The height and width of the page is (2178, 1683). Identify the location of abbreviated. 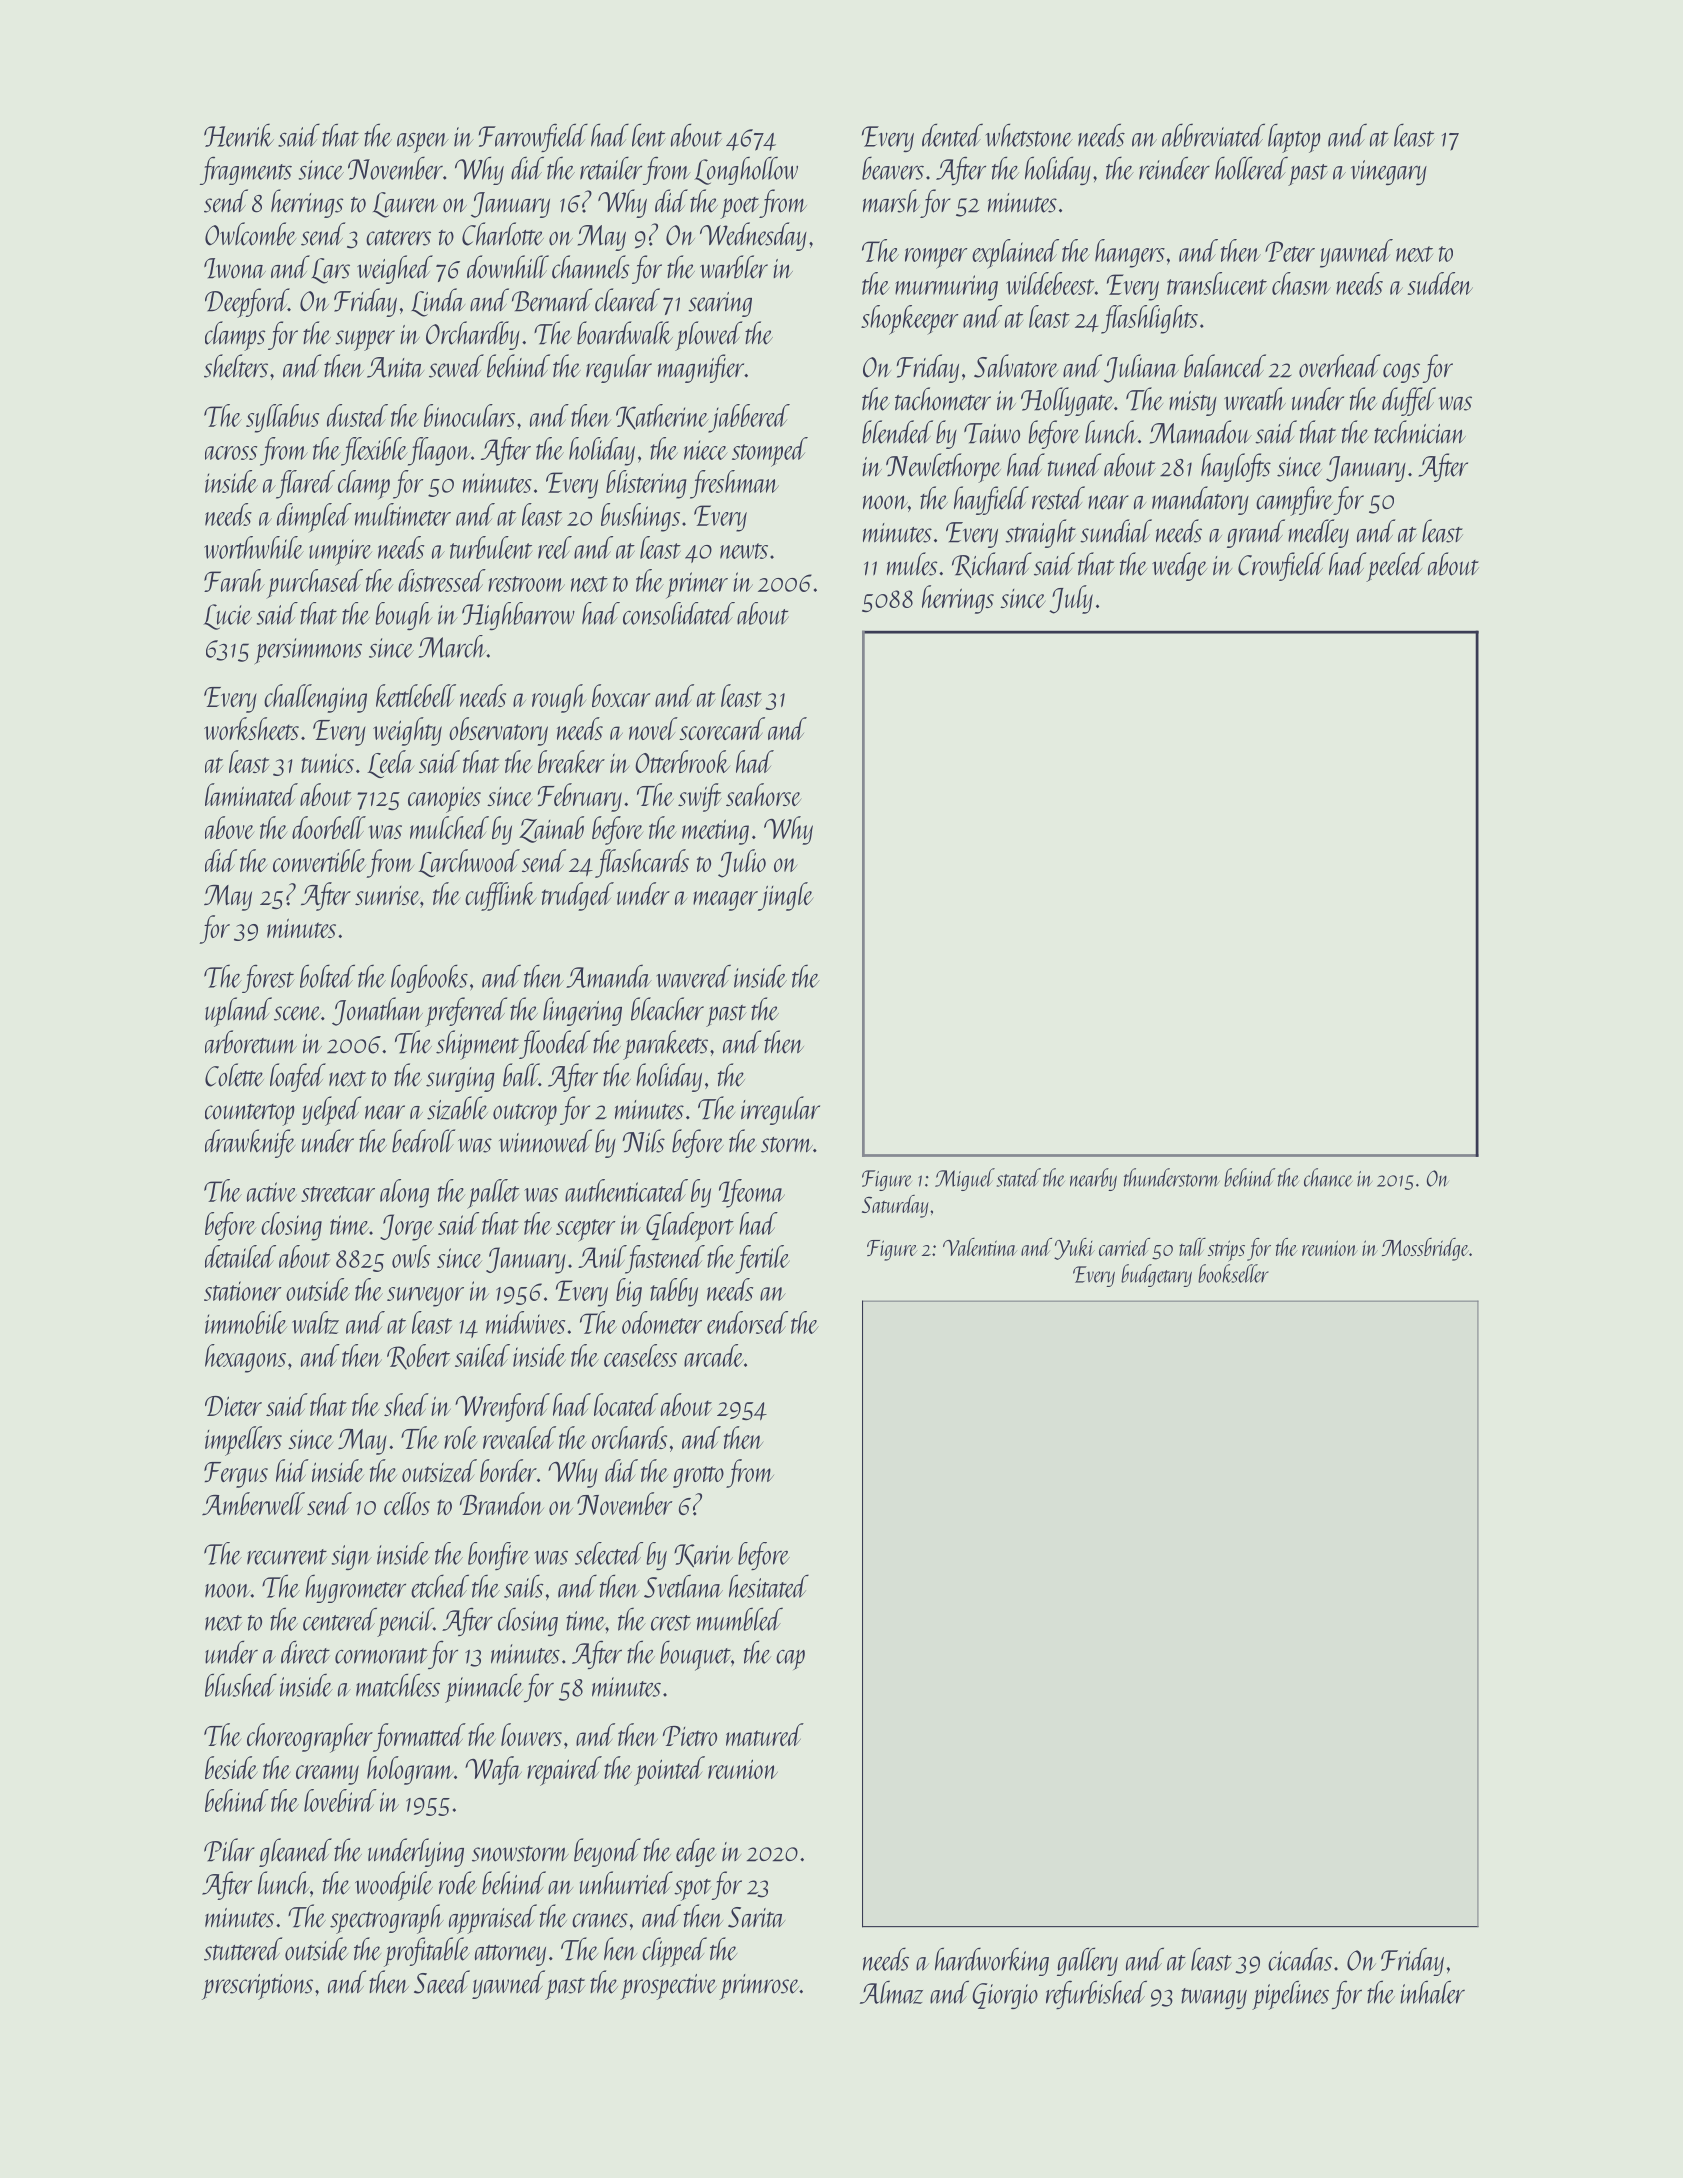
(1213, 135).
